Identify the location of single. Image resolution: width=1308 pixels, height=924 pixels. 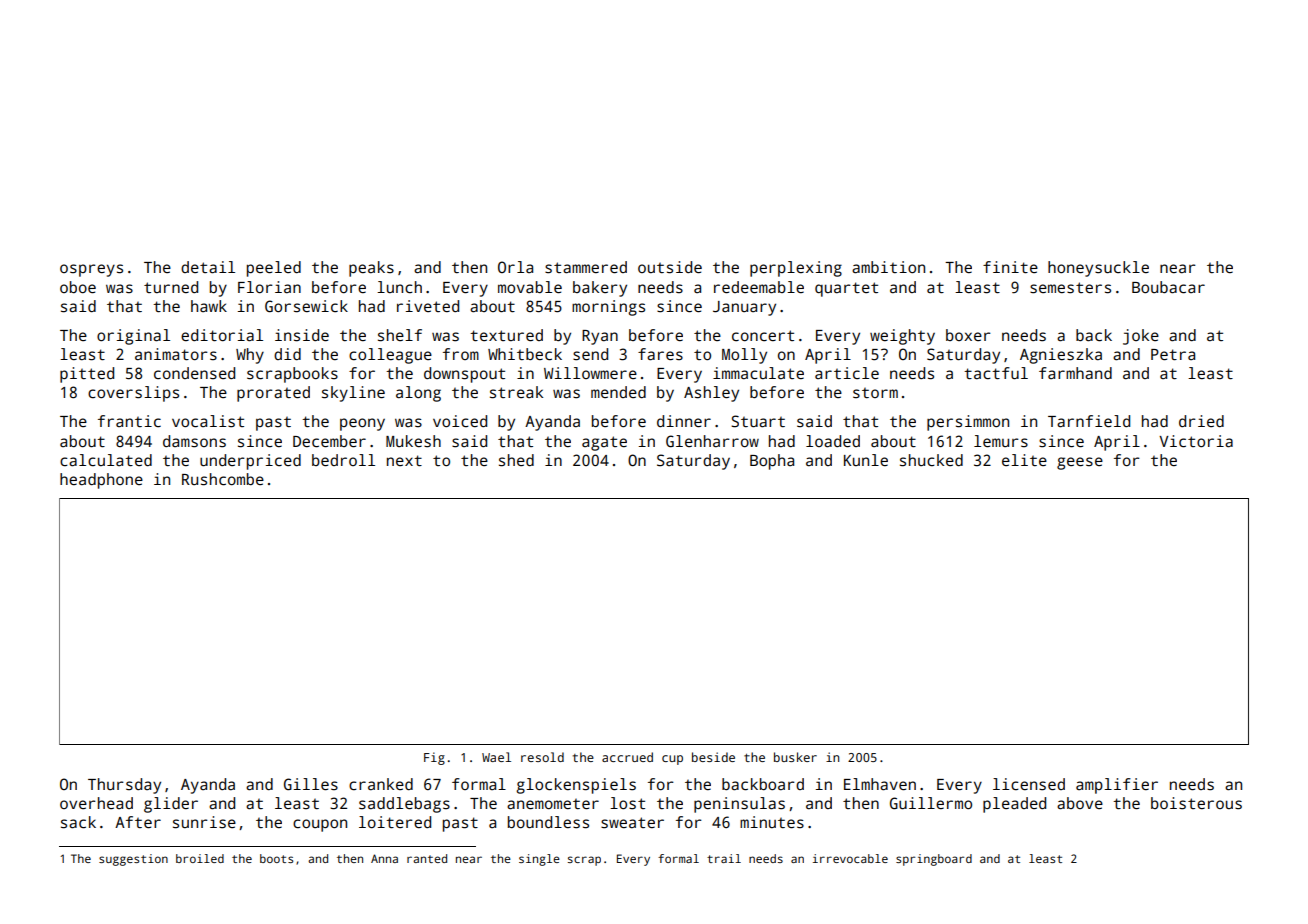
(539, 860).
